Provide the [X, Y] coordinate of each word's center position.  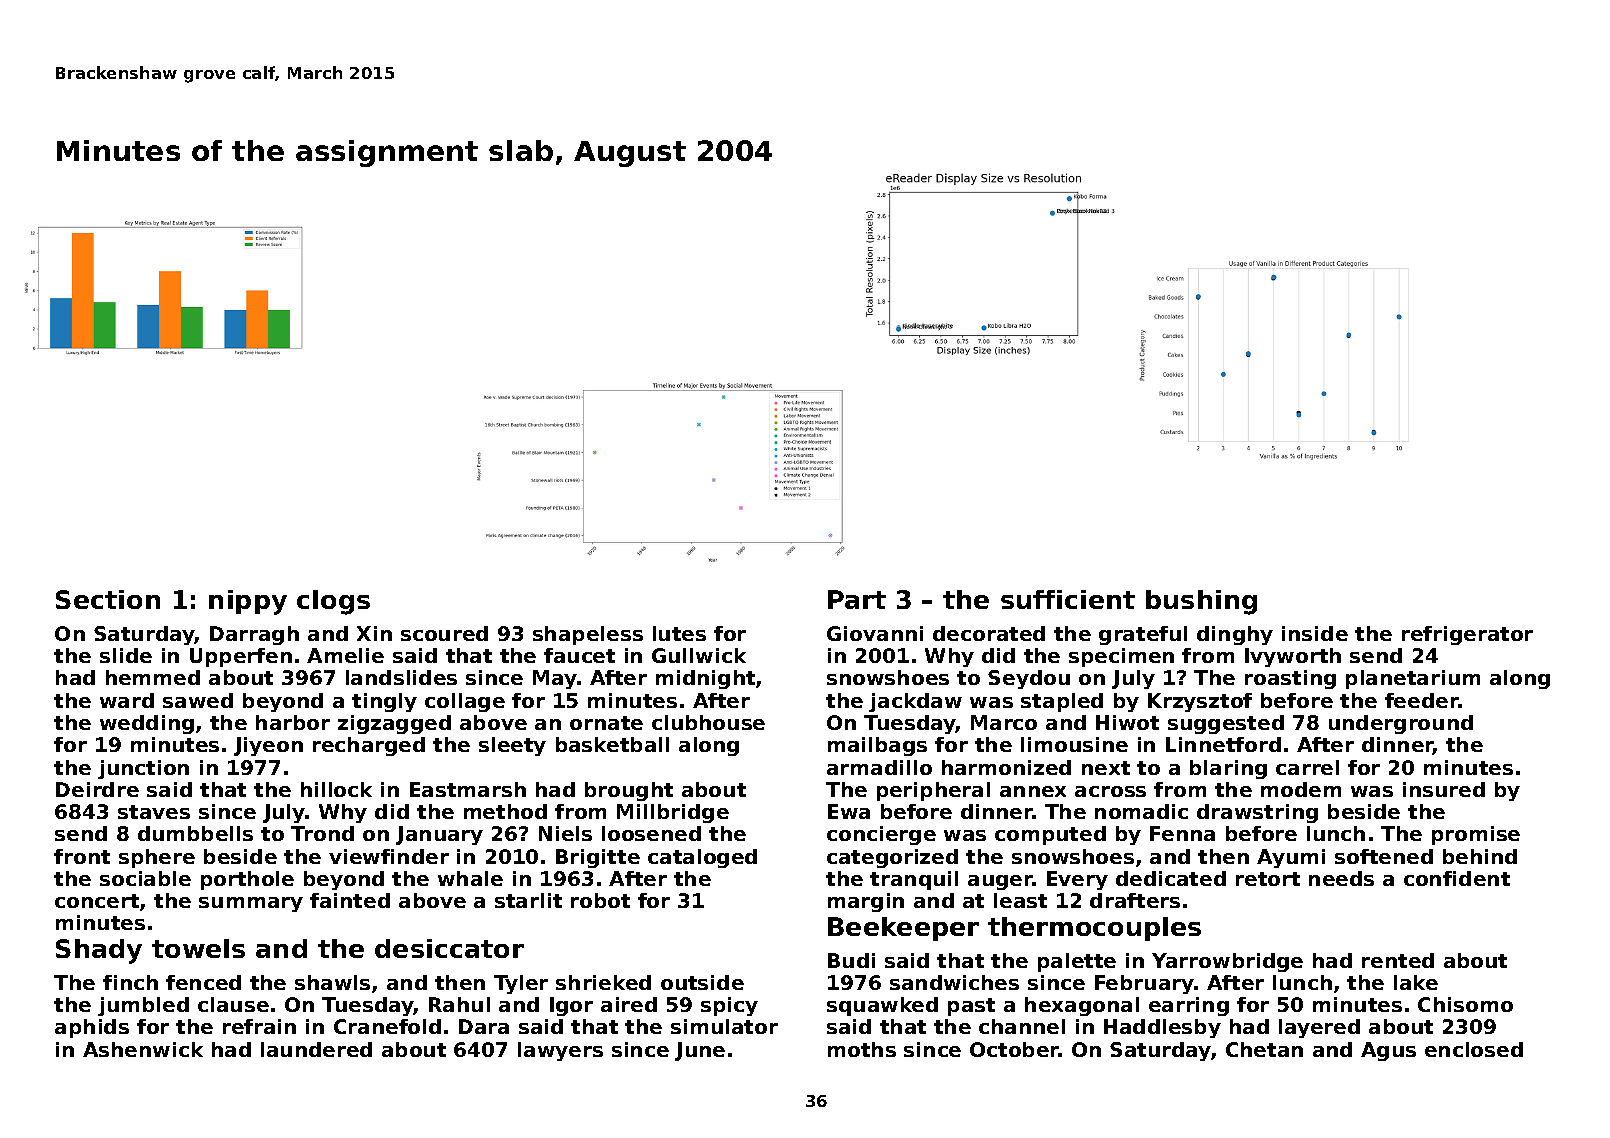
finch [130, 982]
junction [143, 769]
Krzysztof [1200, 702]
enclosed [1474, 1049]
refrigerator [1467, 635]
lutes [679, 633]
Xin [374, 633]
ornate [606, 723]
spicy [729, 1006]
